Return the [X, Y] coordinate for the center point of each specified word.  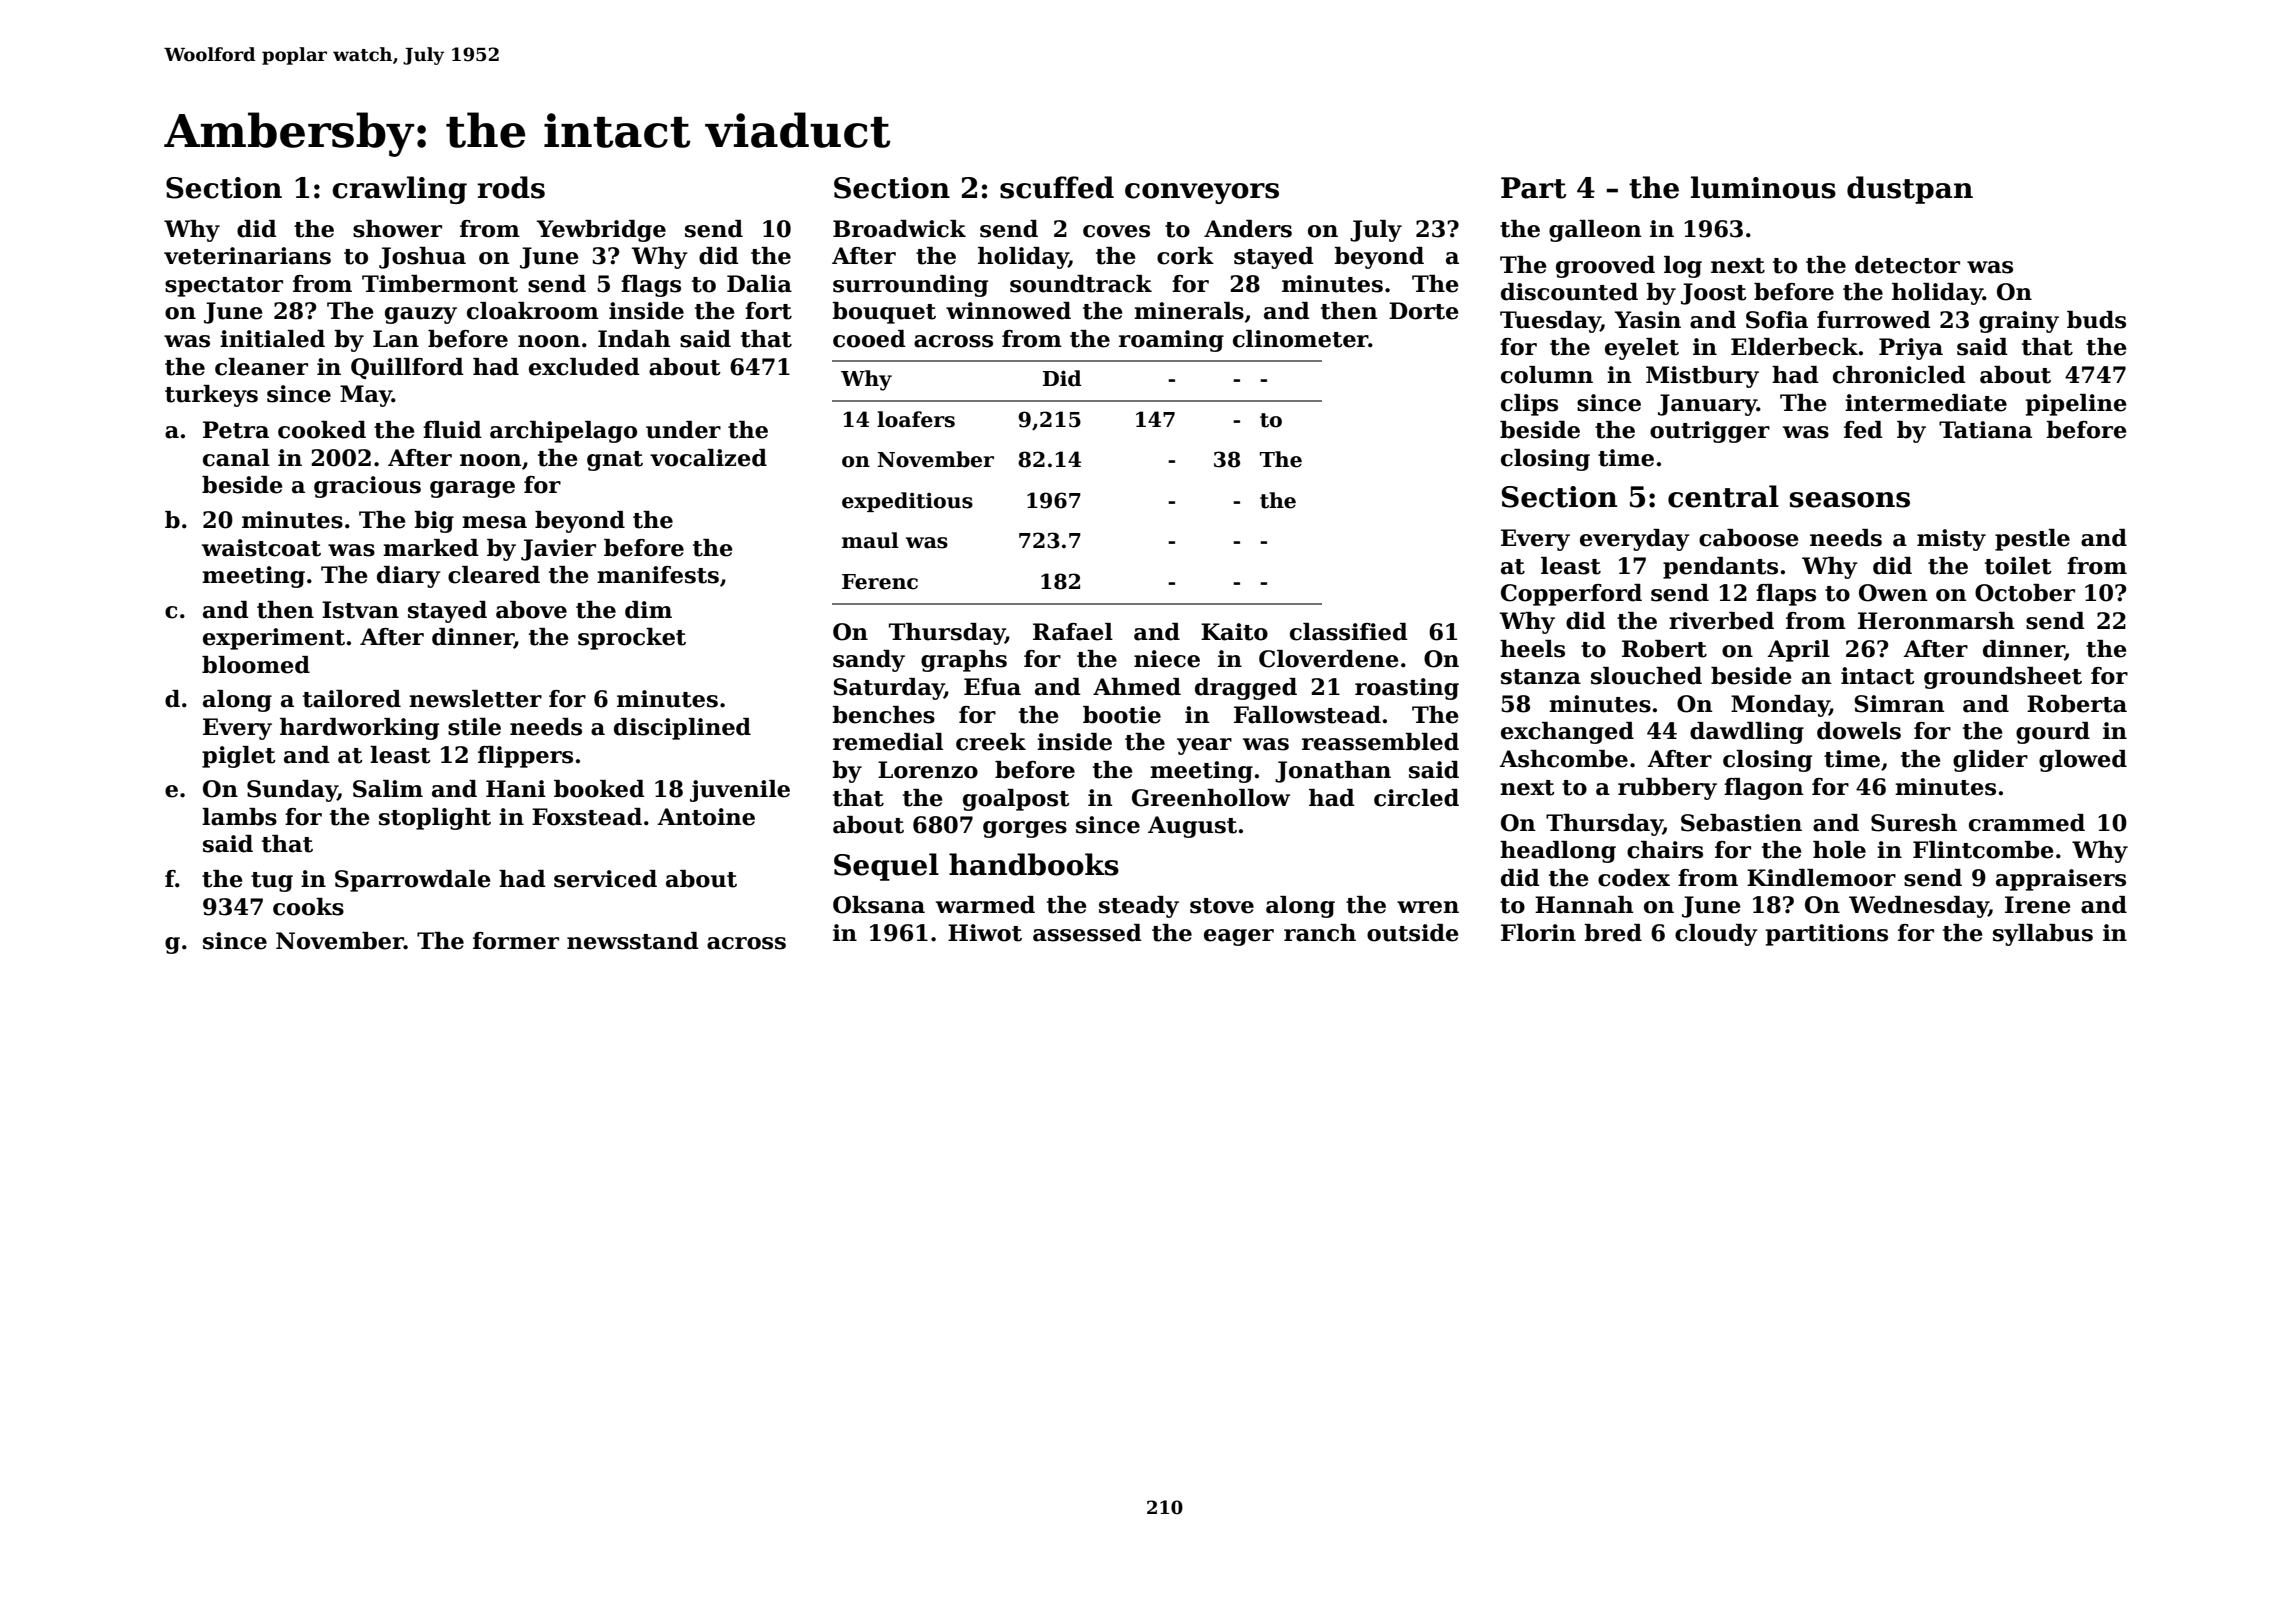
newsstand [633, 941]
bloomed [256, 665]
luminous [1763, 187]
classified [1349, 632]
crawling [399, 190]
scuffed [1057, 187]
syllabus [2043, 935]
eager [1239, 937]
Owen [1893, 593]
